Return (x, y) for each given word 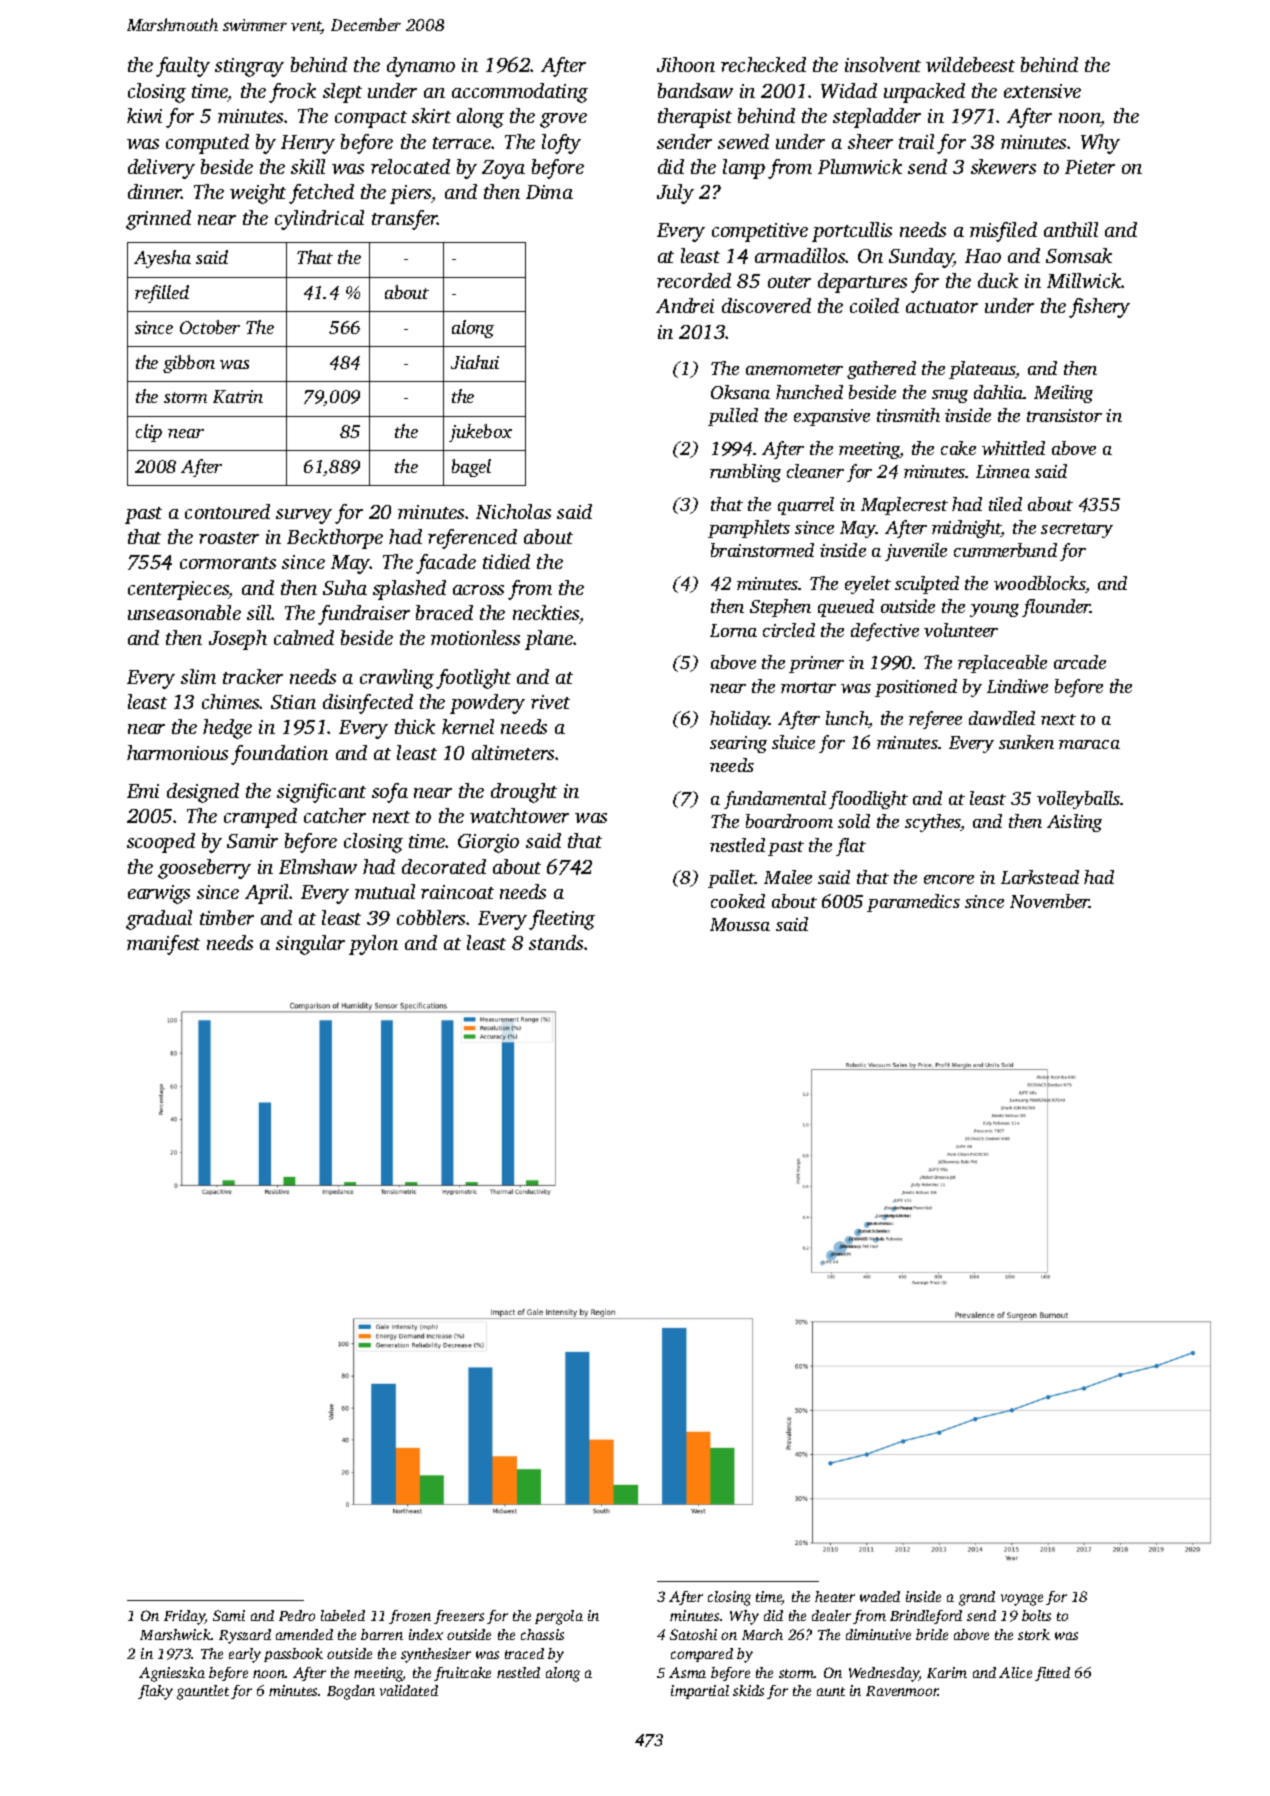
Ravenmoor (902, 1691)
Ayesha (162, 259)
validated (409, 1690)
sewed (743, 141)
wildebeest (970, 64)
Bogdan (351, 1692)
